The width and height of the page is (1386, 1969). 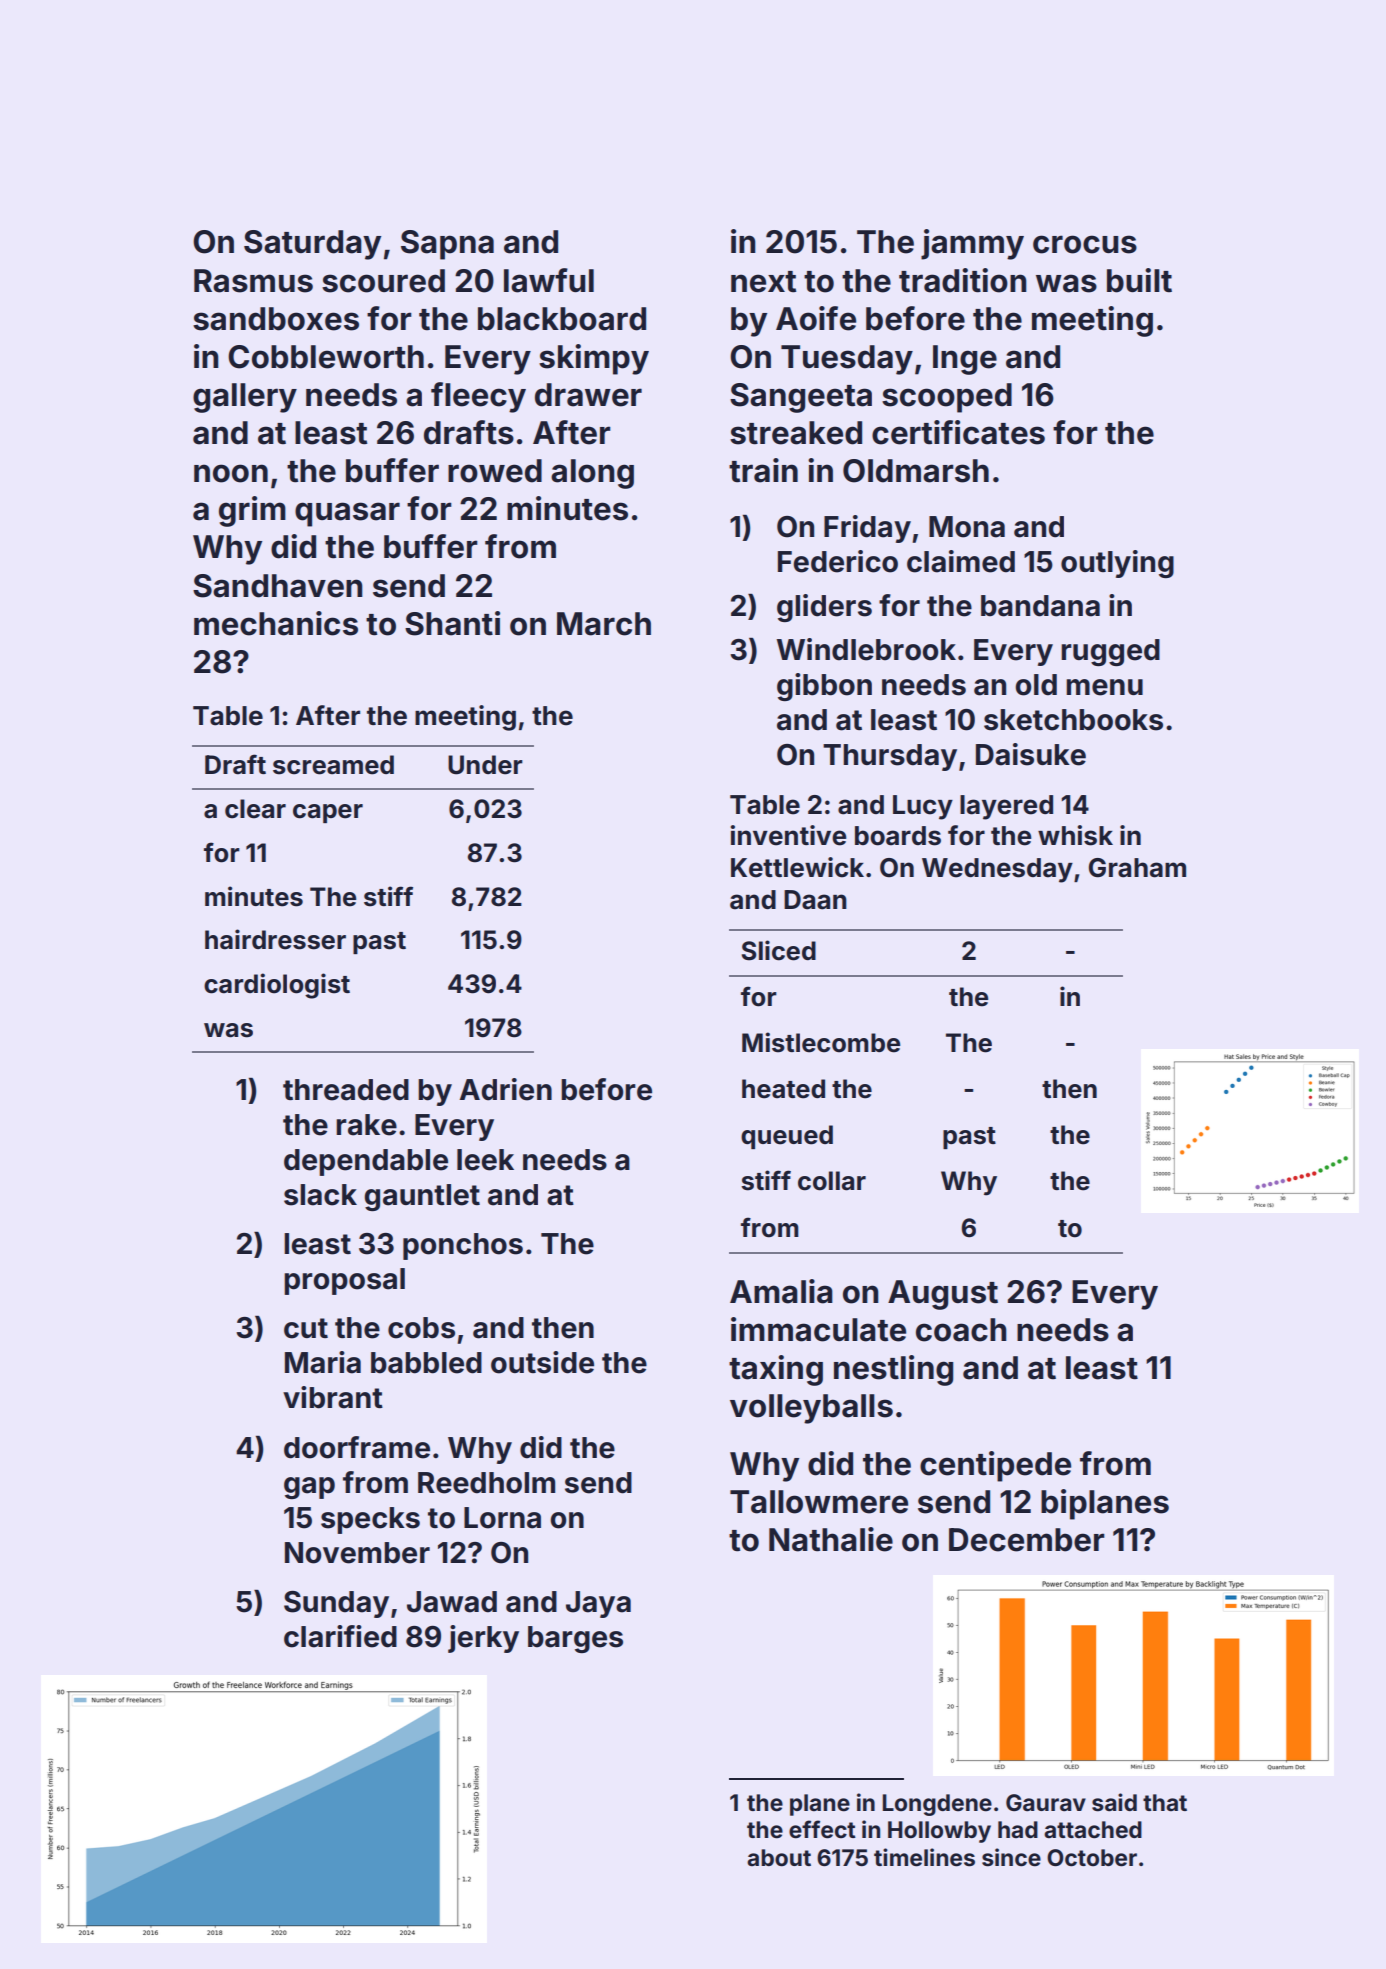 What do you see at coordinates (452, 623) in the page?
I see `Shanti` at bounding box center [452, 623].
